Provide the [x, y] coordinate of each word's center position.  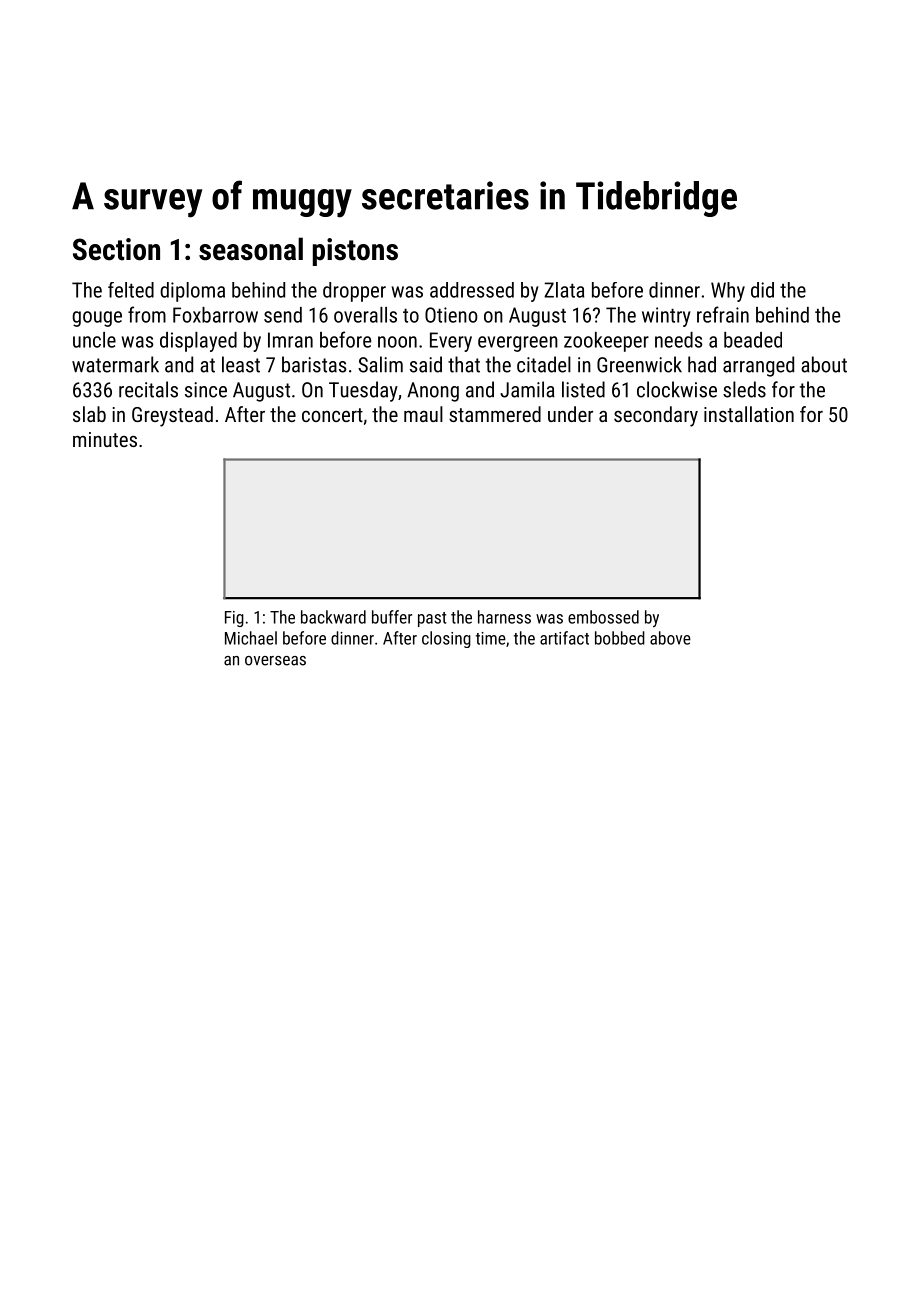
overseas [275, 661]
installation [749, 414]
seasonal [251, 249]
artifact [564, 638]
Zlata [564, 290]
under [570, 414]
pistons [355, 252]
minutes [105, 439]
